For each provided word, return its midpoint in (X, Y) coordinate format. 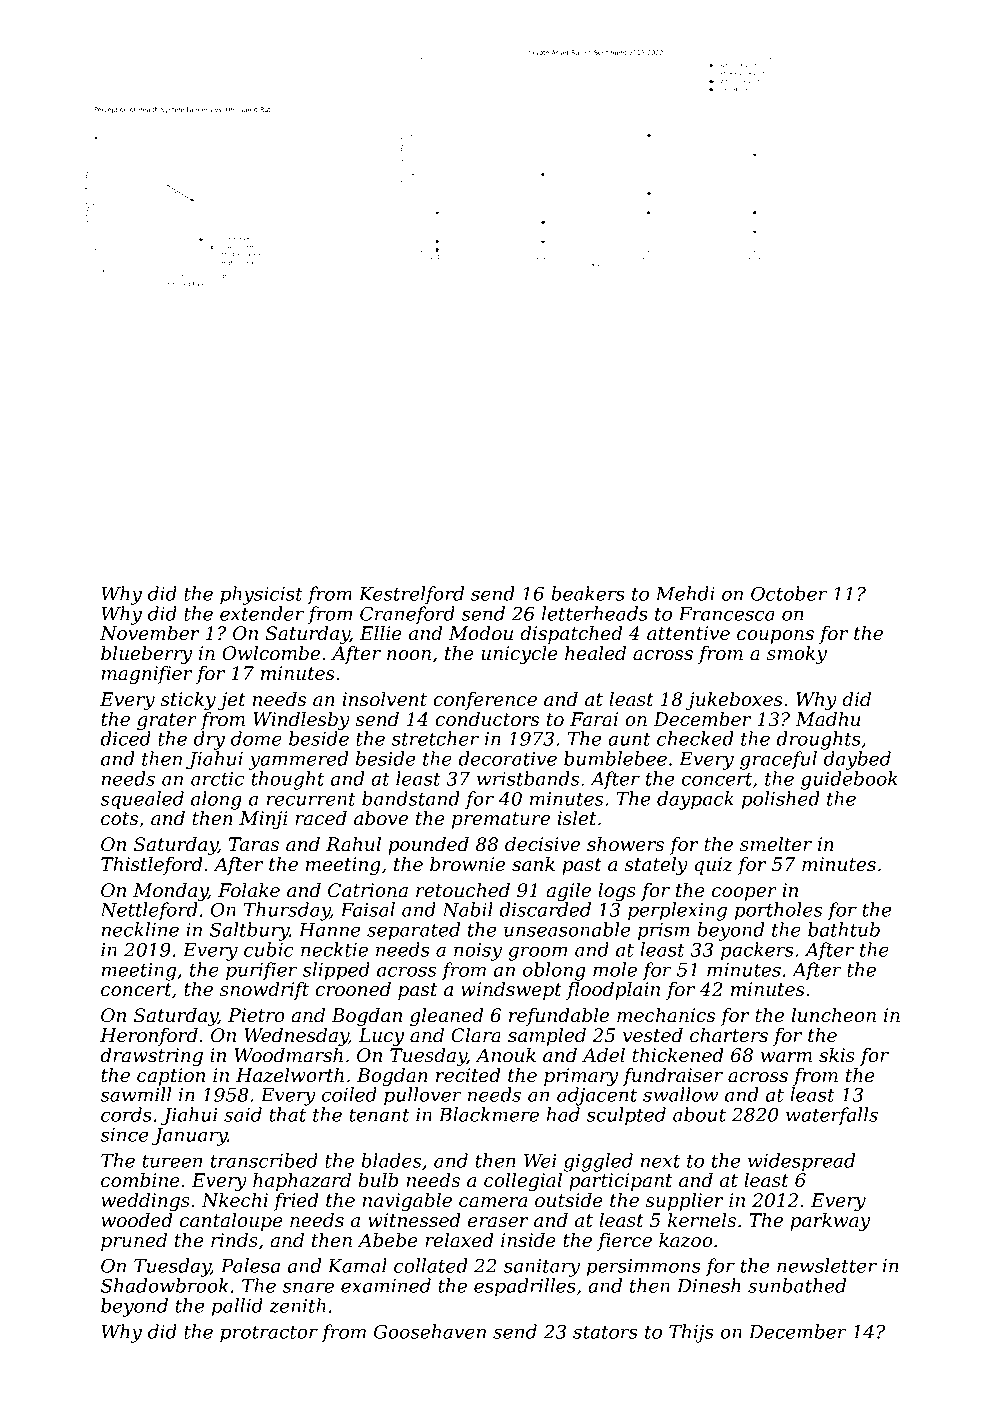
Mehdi (685, 593)
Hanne (330, 930)
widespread (801, 1162)
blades (391, 1160)
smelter (776, 844)
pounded (428, 846)
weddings (145, 1202)
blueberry (146, 655)
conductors (487, 719)
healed (595, 653)
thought (287, 780)
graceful (778, 760)
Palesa (250, 1265)
